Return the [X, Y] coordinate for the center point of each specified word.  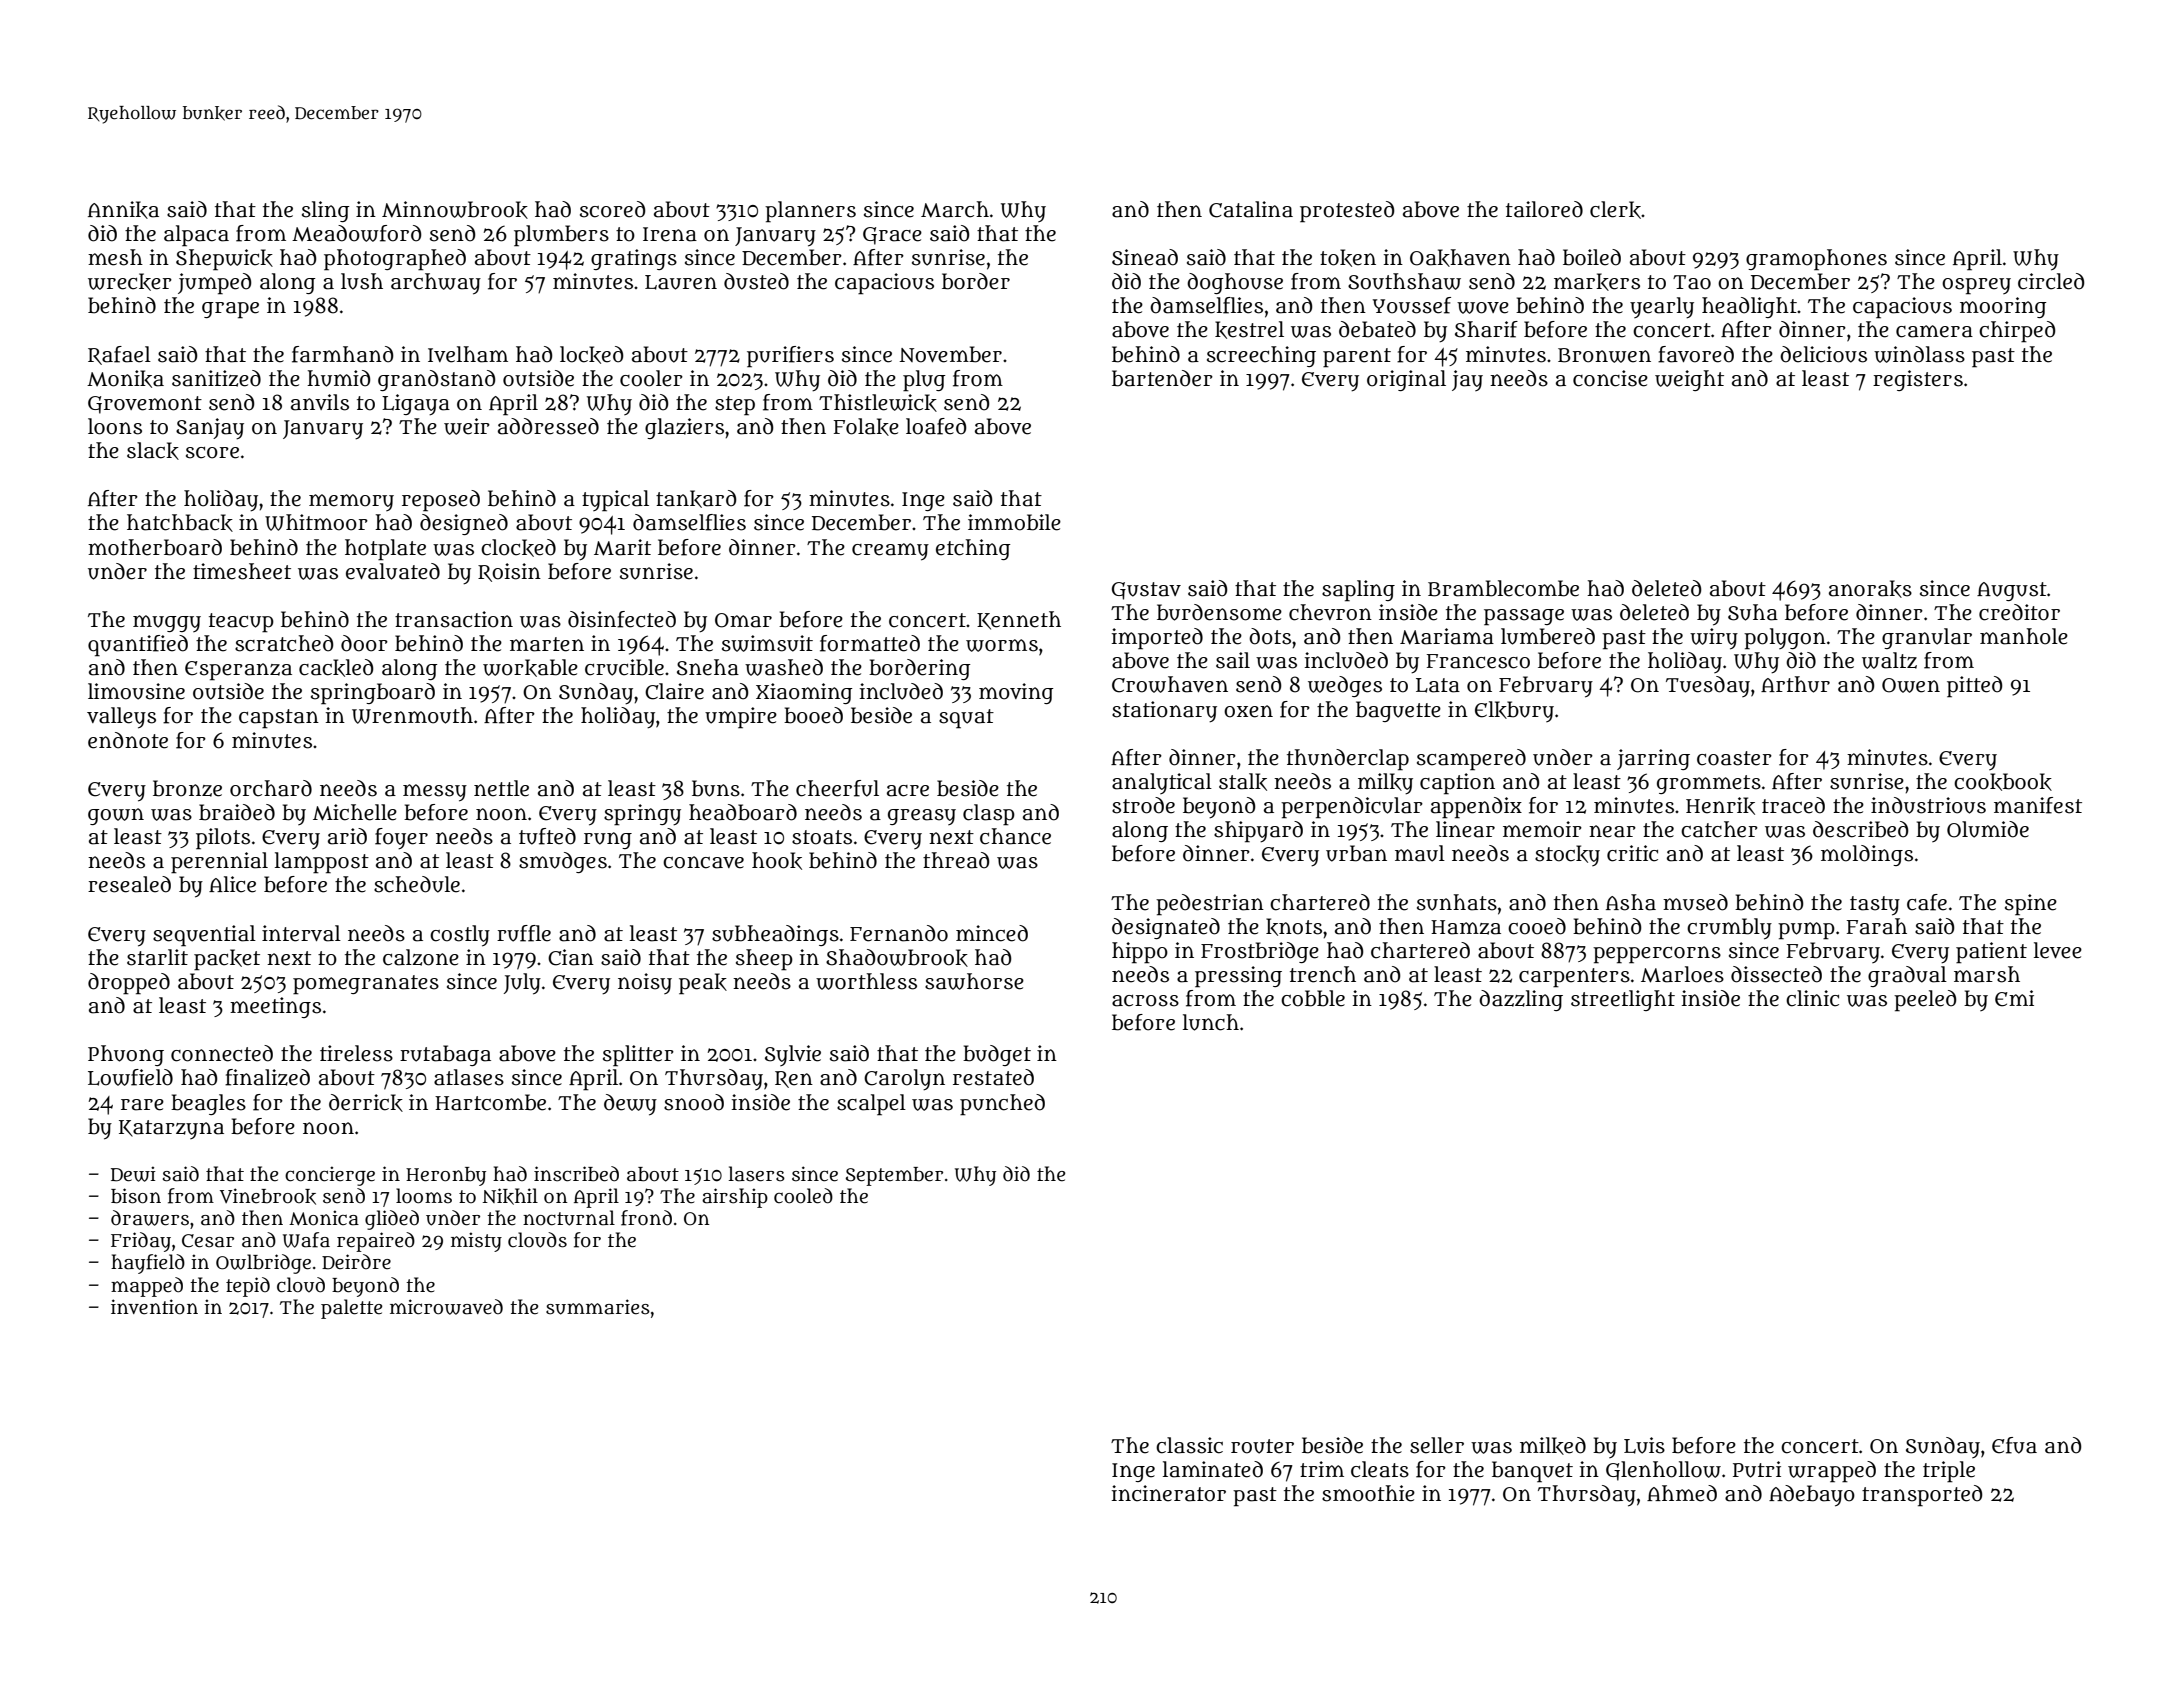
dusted [756, 281]
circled [2051, 281]
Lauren [681, 282]
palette [351, 1309]
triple [1949, 1472]
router [1262, 1446]
